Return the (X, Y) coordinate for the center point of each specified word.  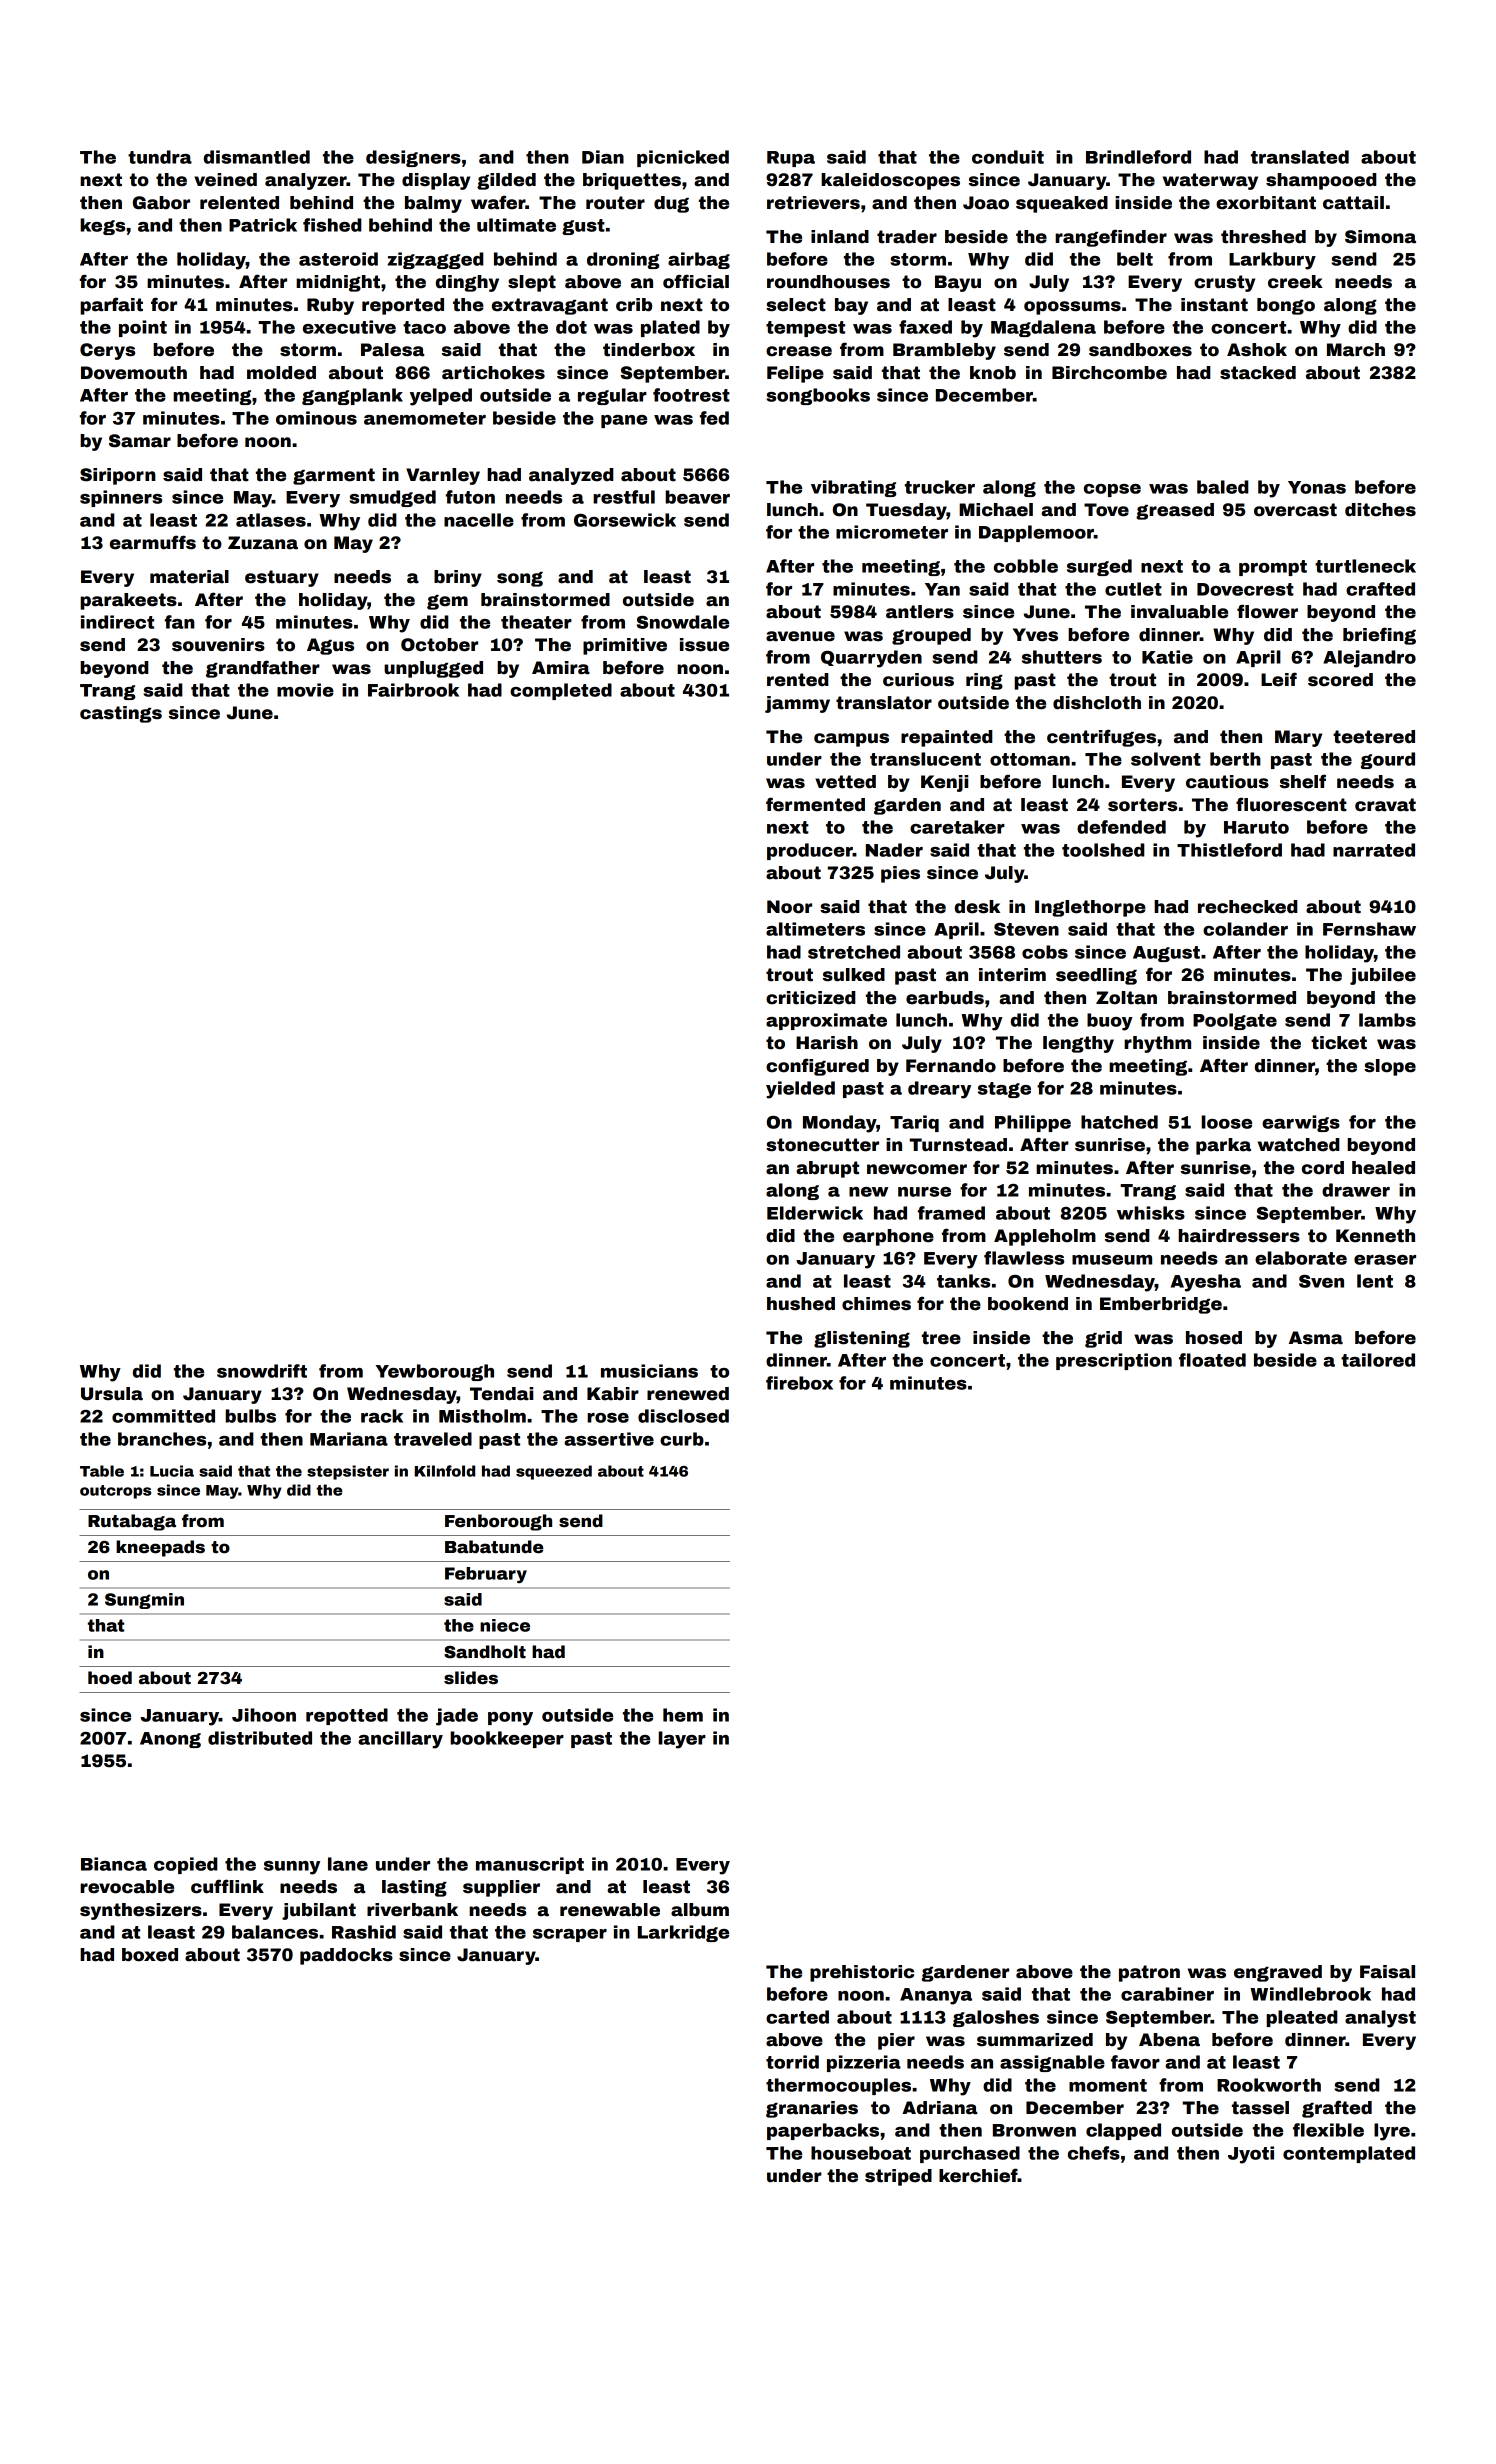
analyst (1380, 2019)
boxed (150, 1955)
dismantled (257, 157)
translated (1300, 157)
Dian (603, 157)
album (700, 1910)
